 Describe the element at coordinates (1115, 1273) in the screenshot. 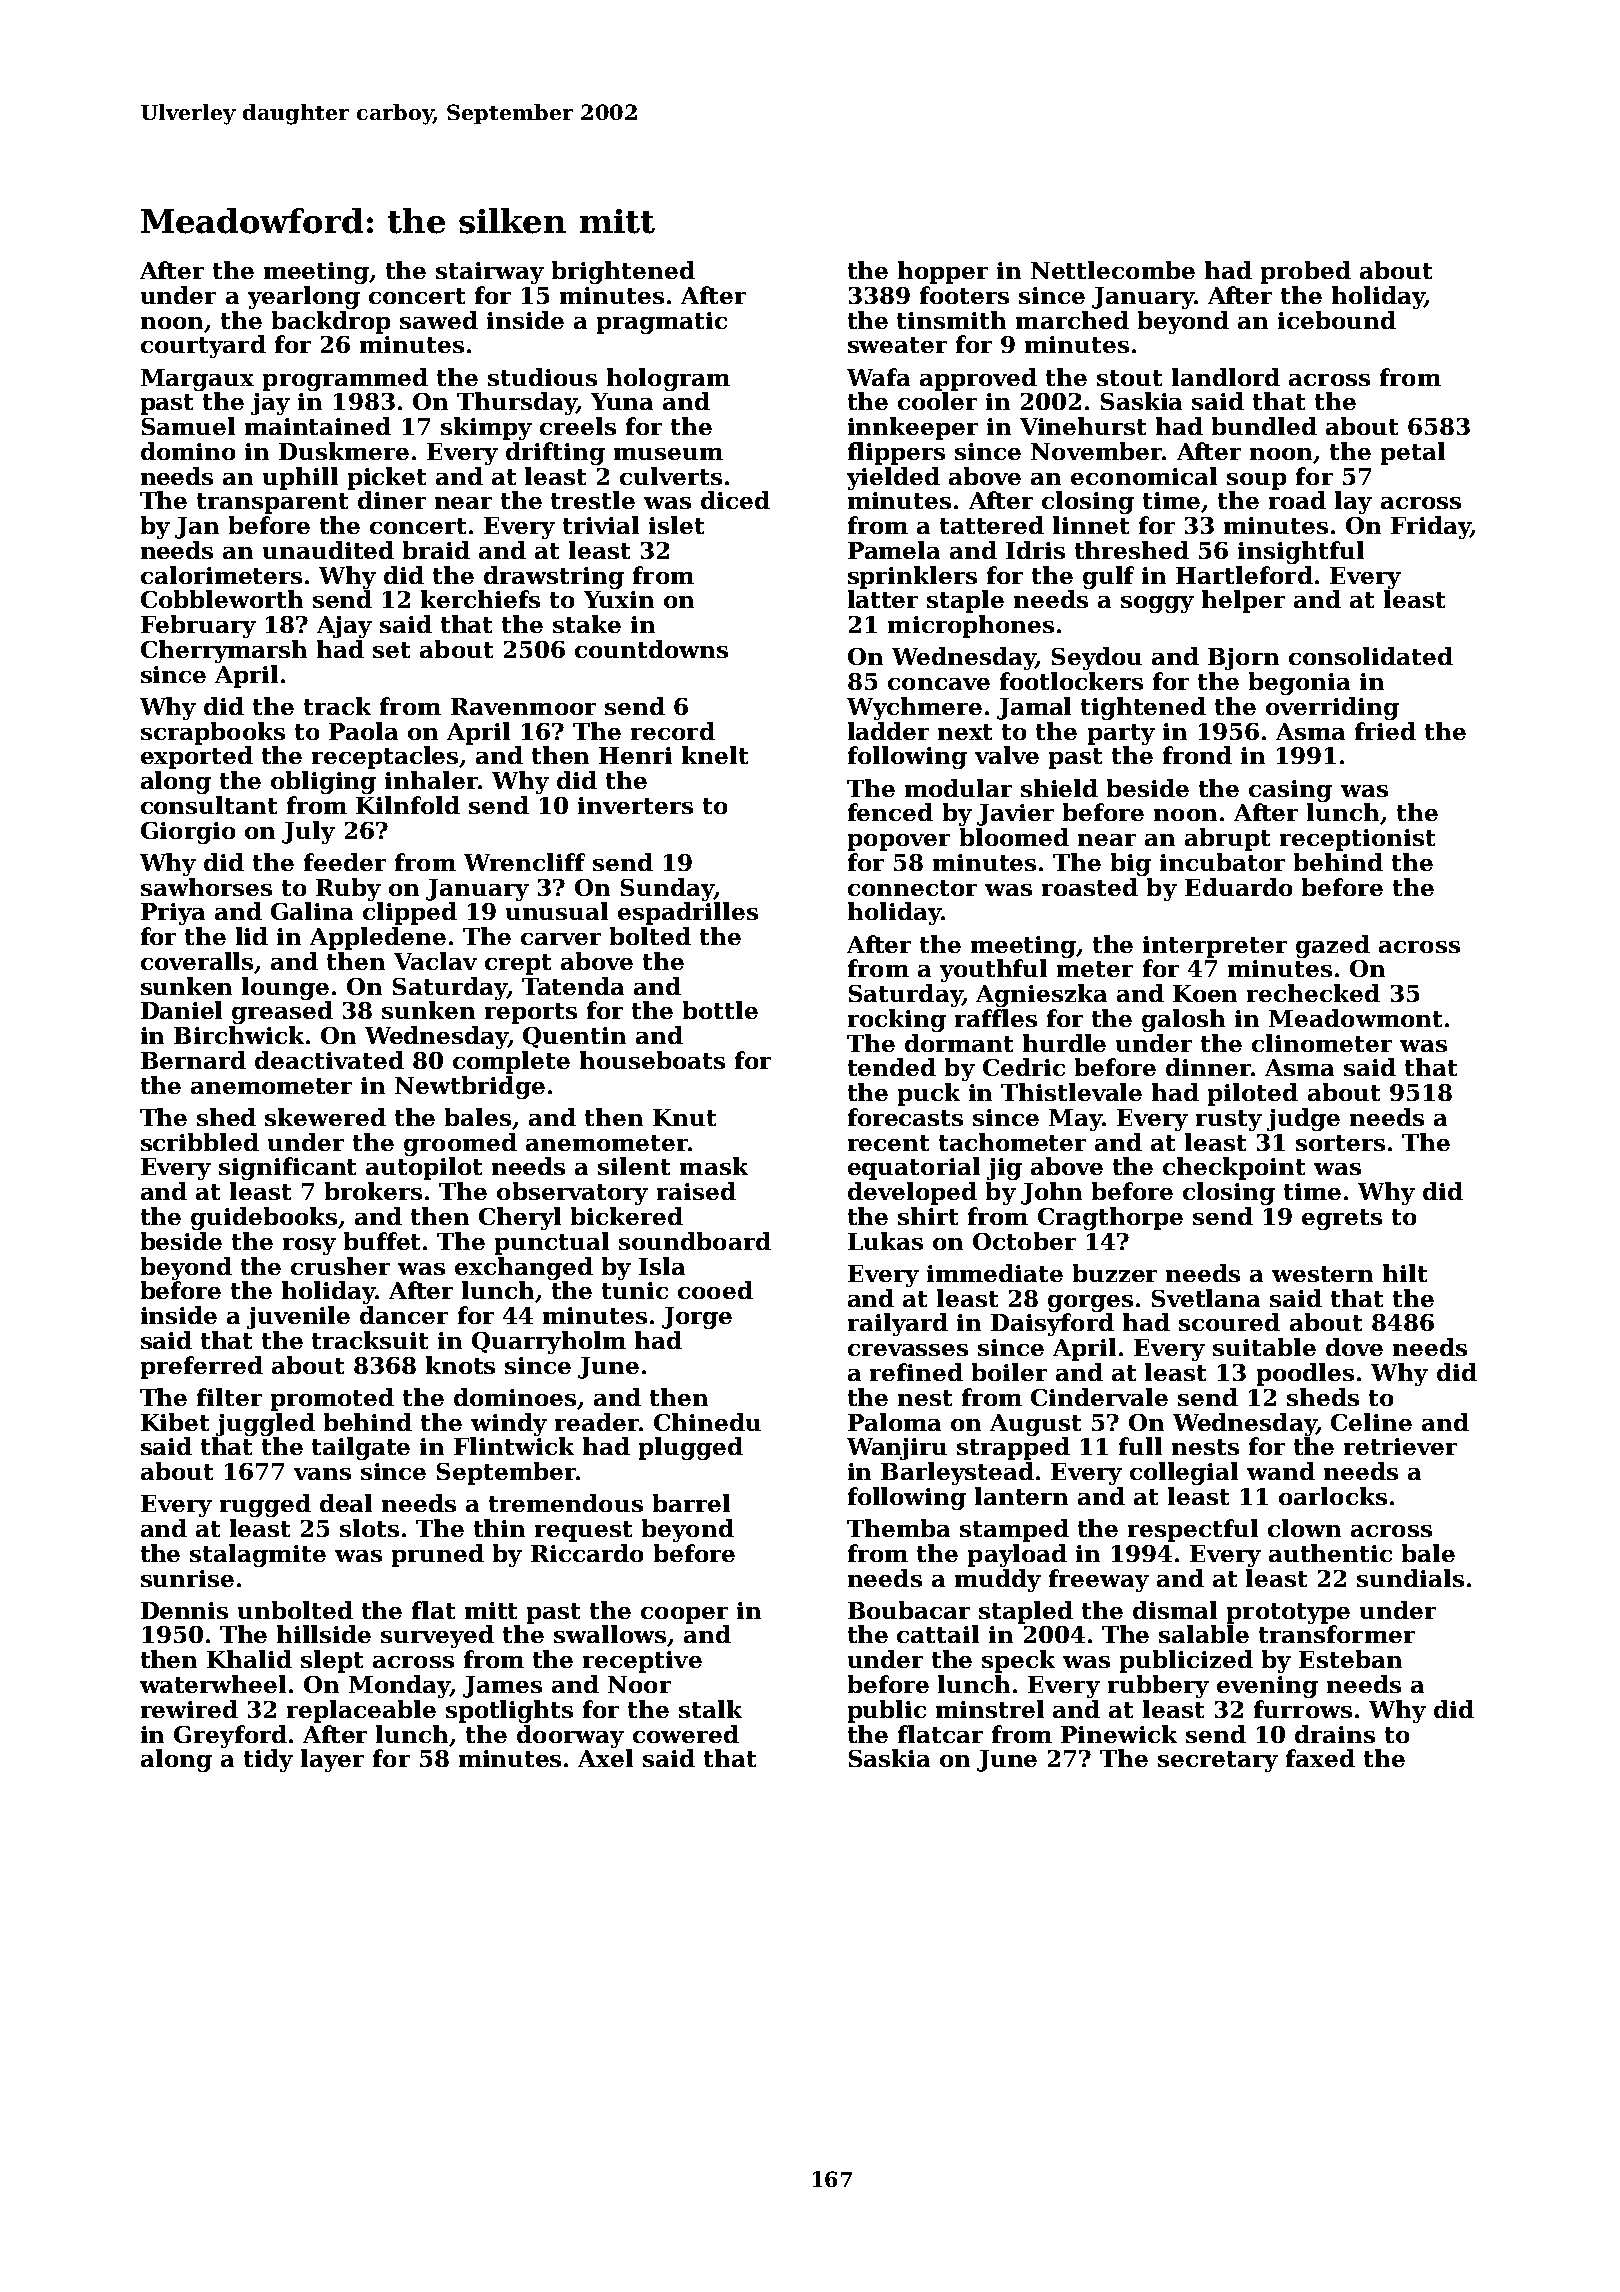

I see `buzzer` at that location.
